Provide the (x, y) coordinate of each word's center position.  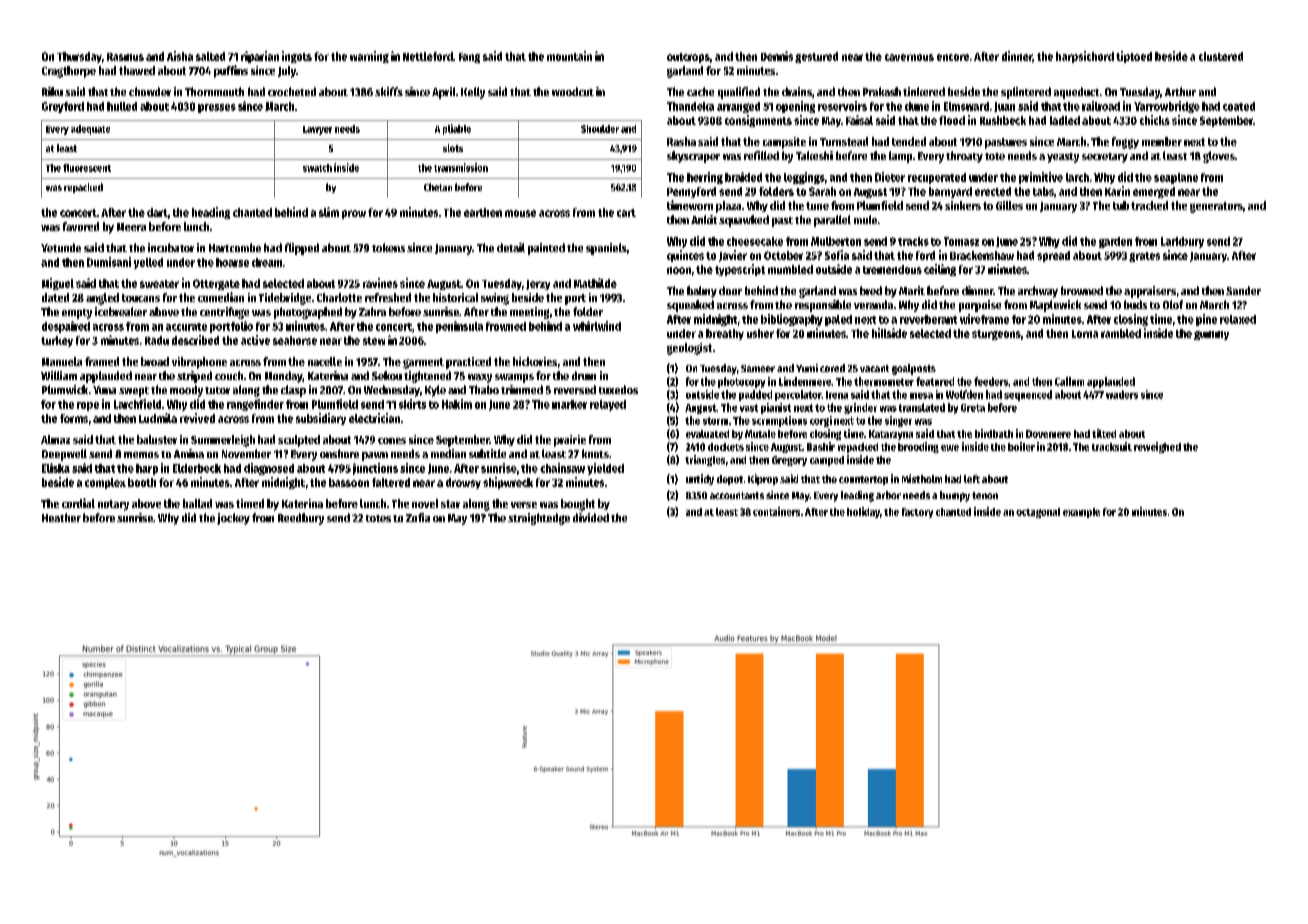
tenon (985, 495)
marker (569, 404)
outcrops (688, 58)
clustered (1221, 56)
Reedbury (301, 519)
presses (217, 108)
